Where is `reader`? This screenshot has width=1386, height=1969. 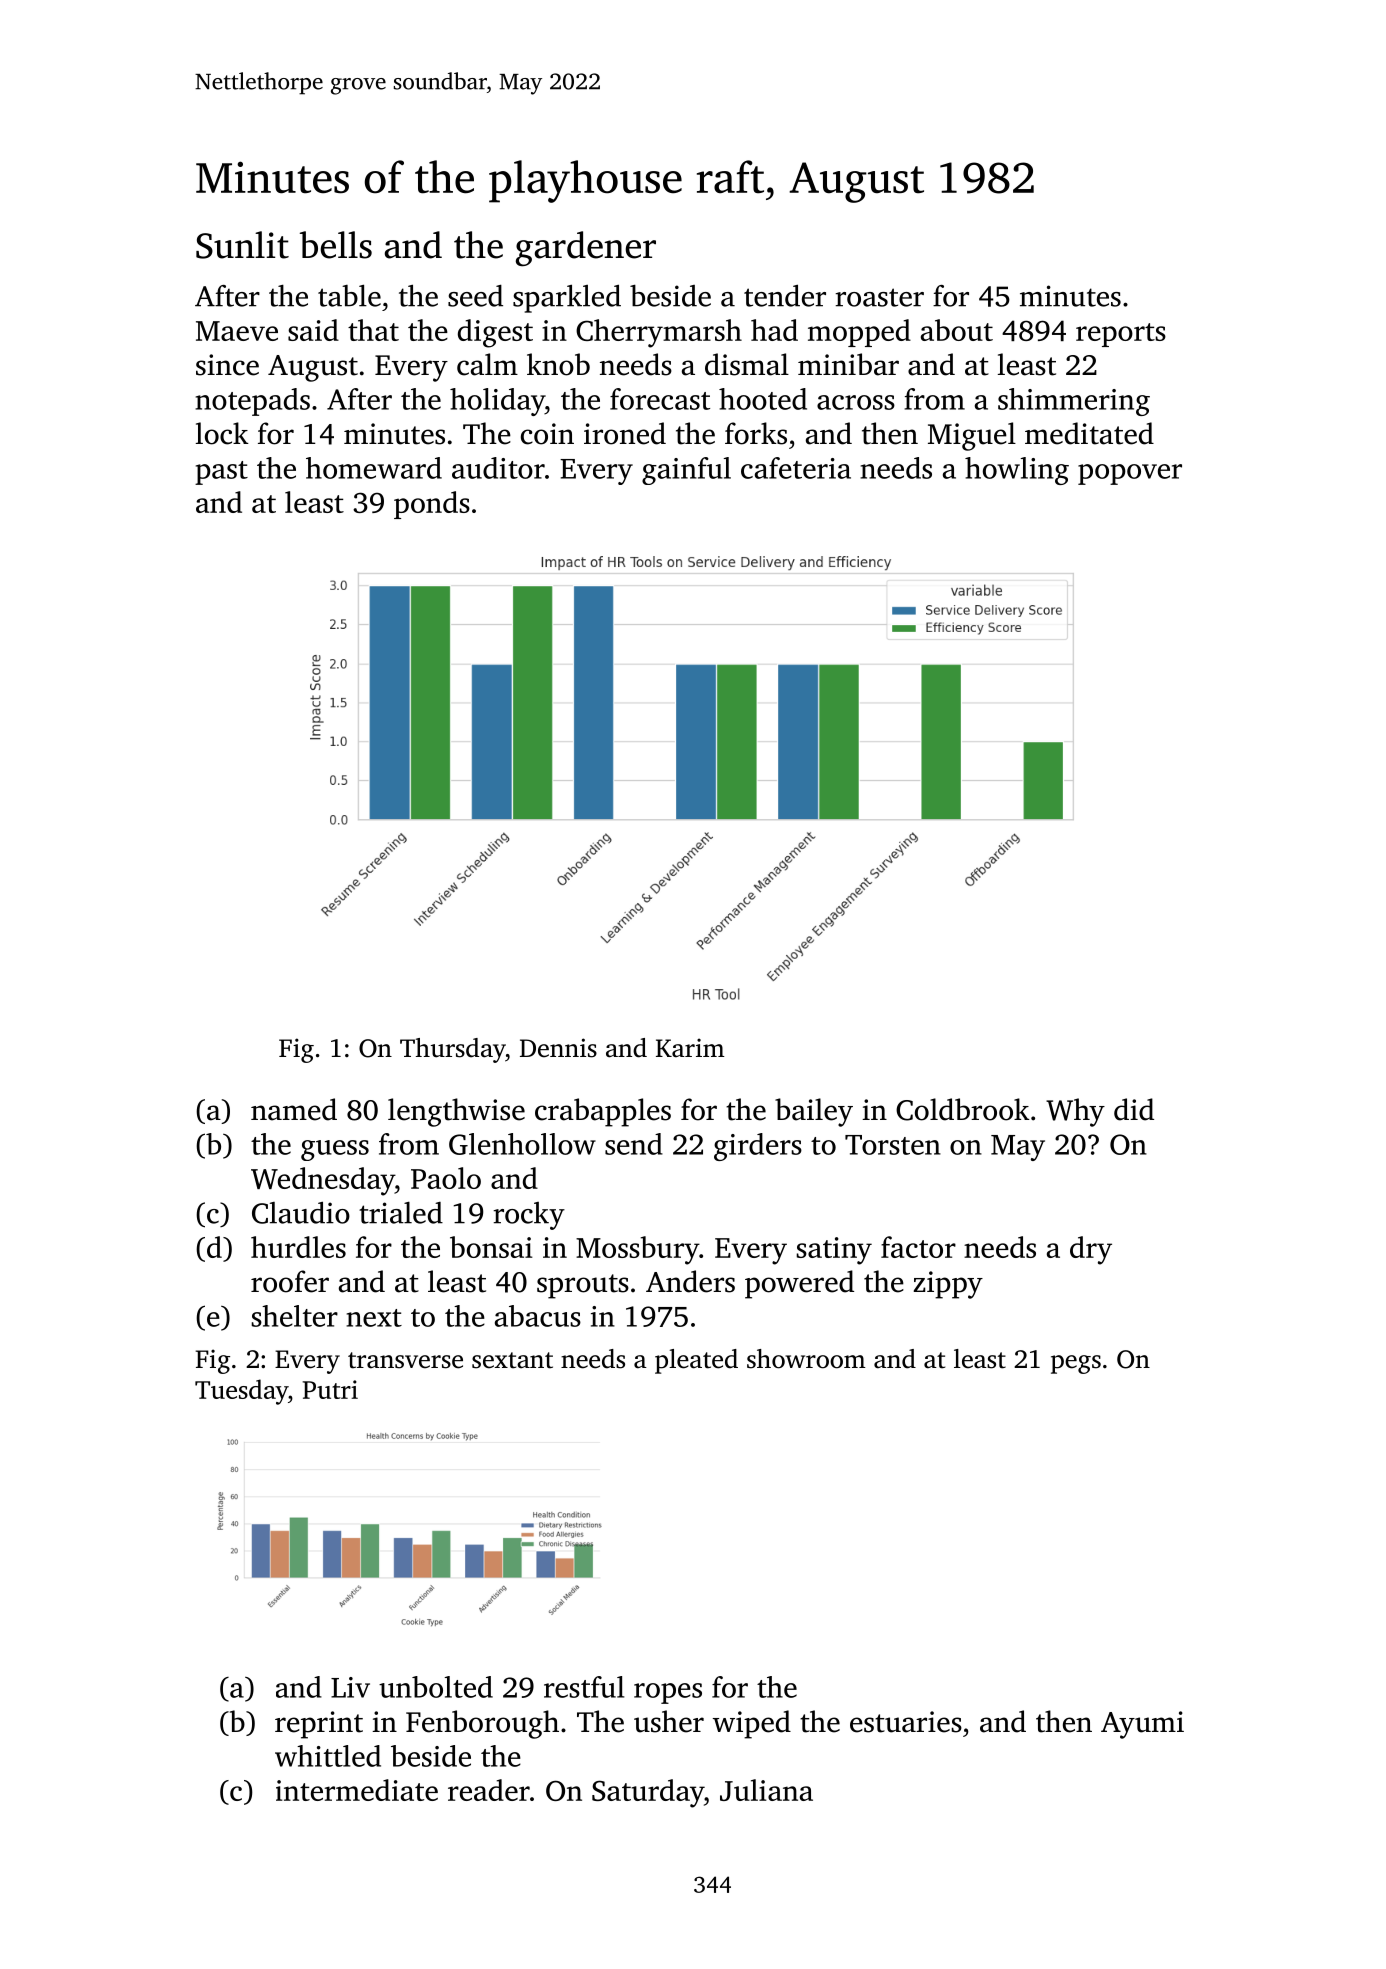 reader is located at coordinates (489, 1790).
